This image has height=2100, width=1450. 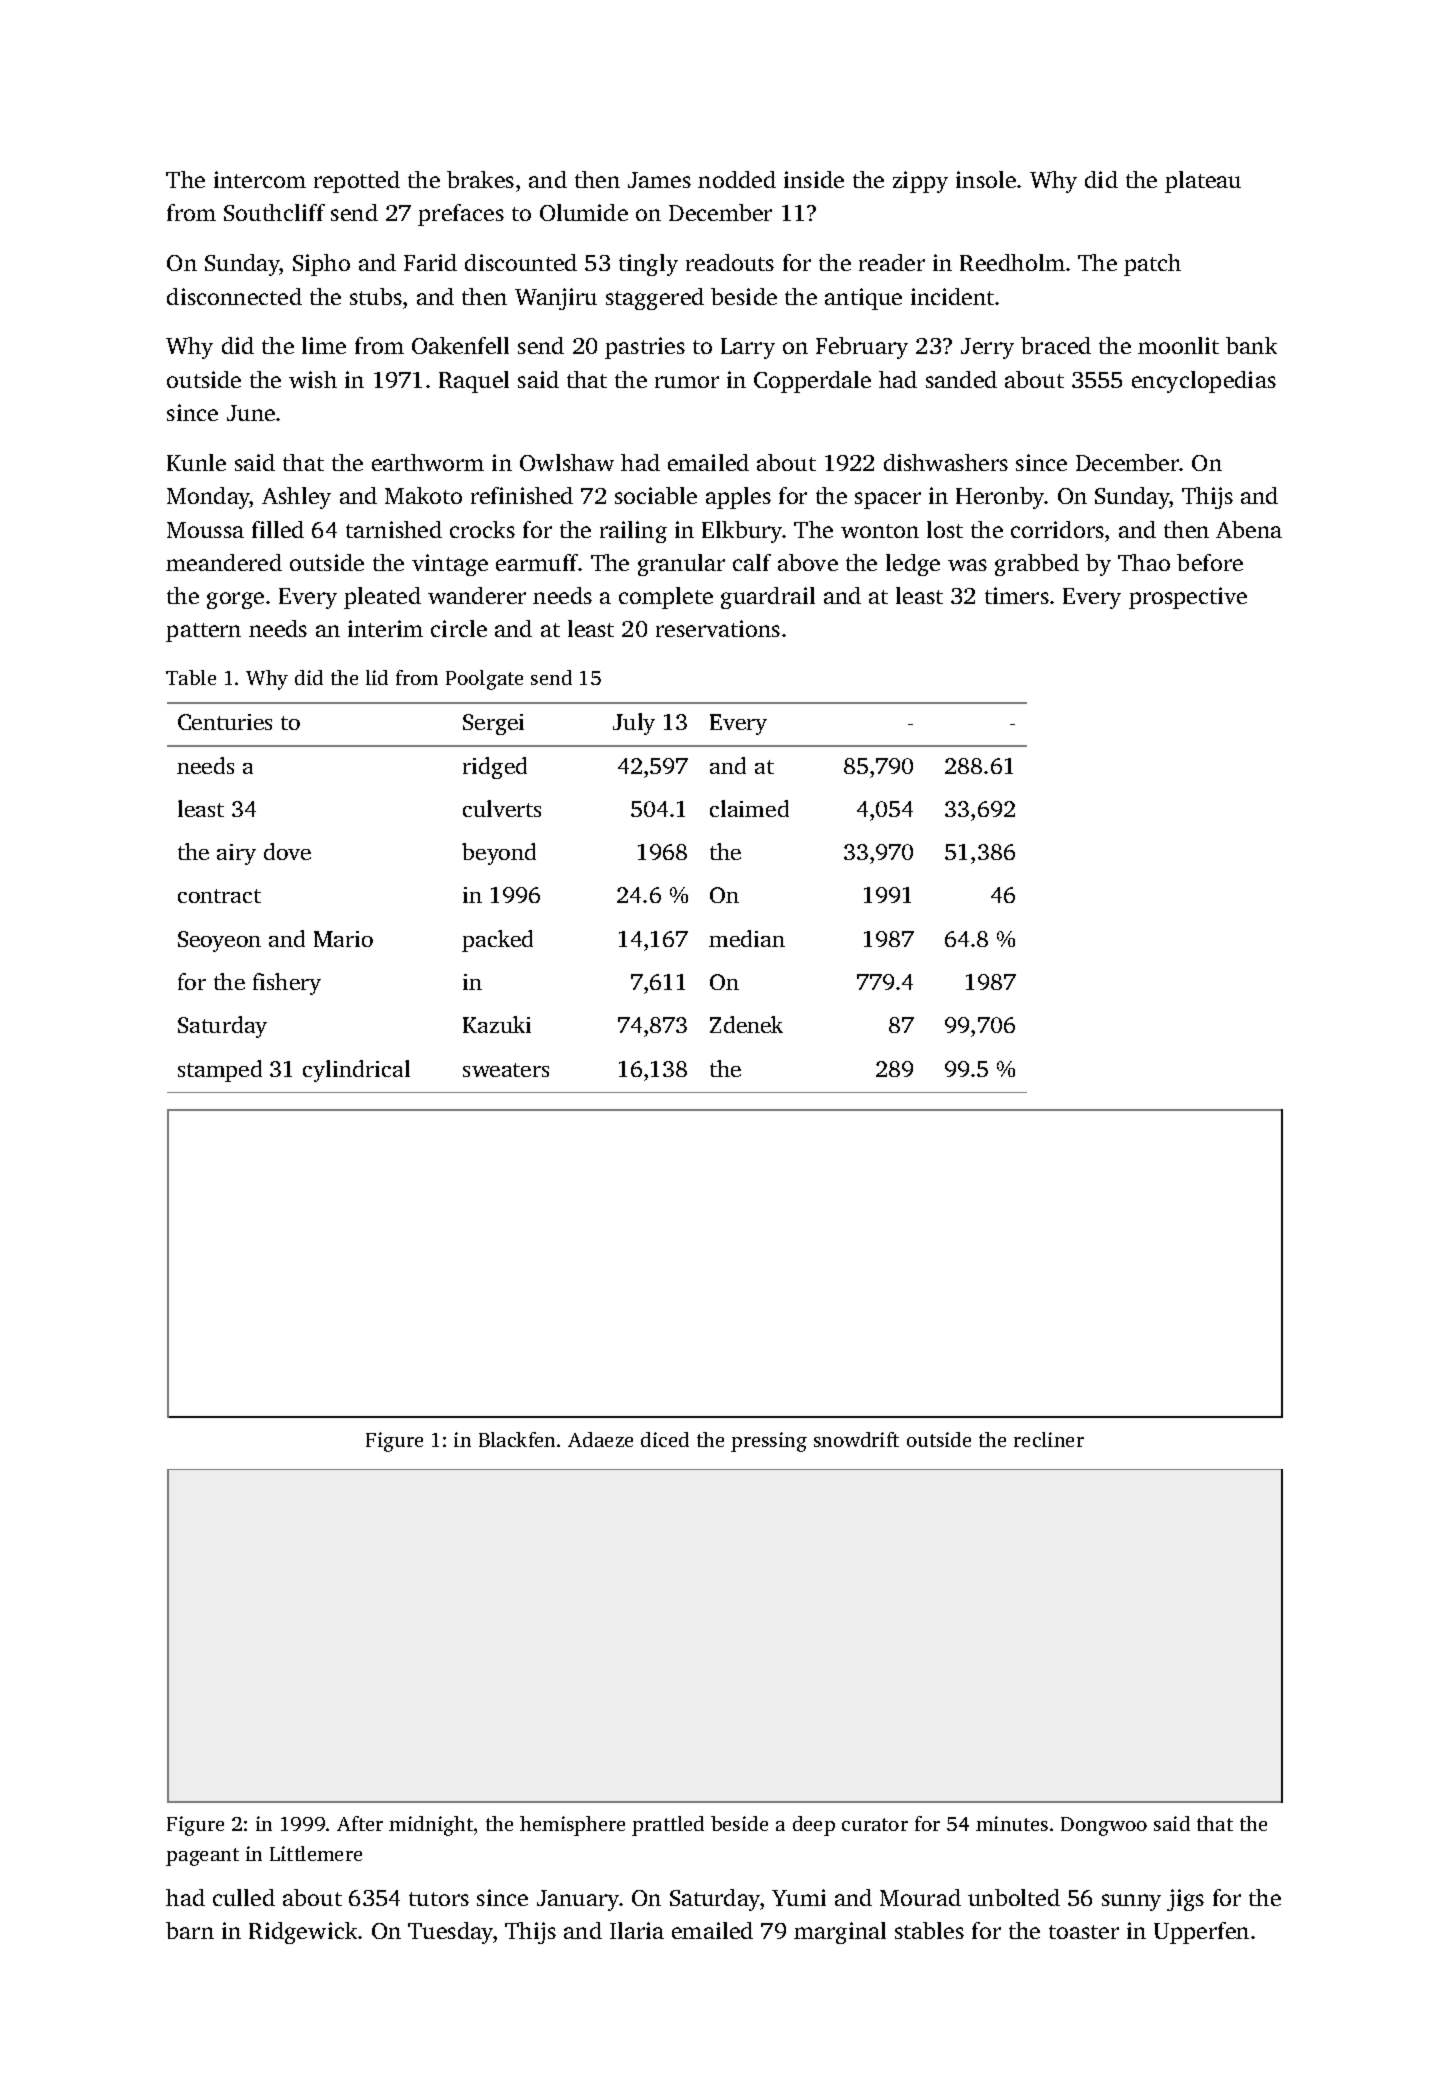 I want to click on corridors, so click(x=1057, y=529).
